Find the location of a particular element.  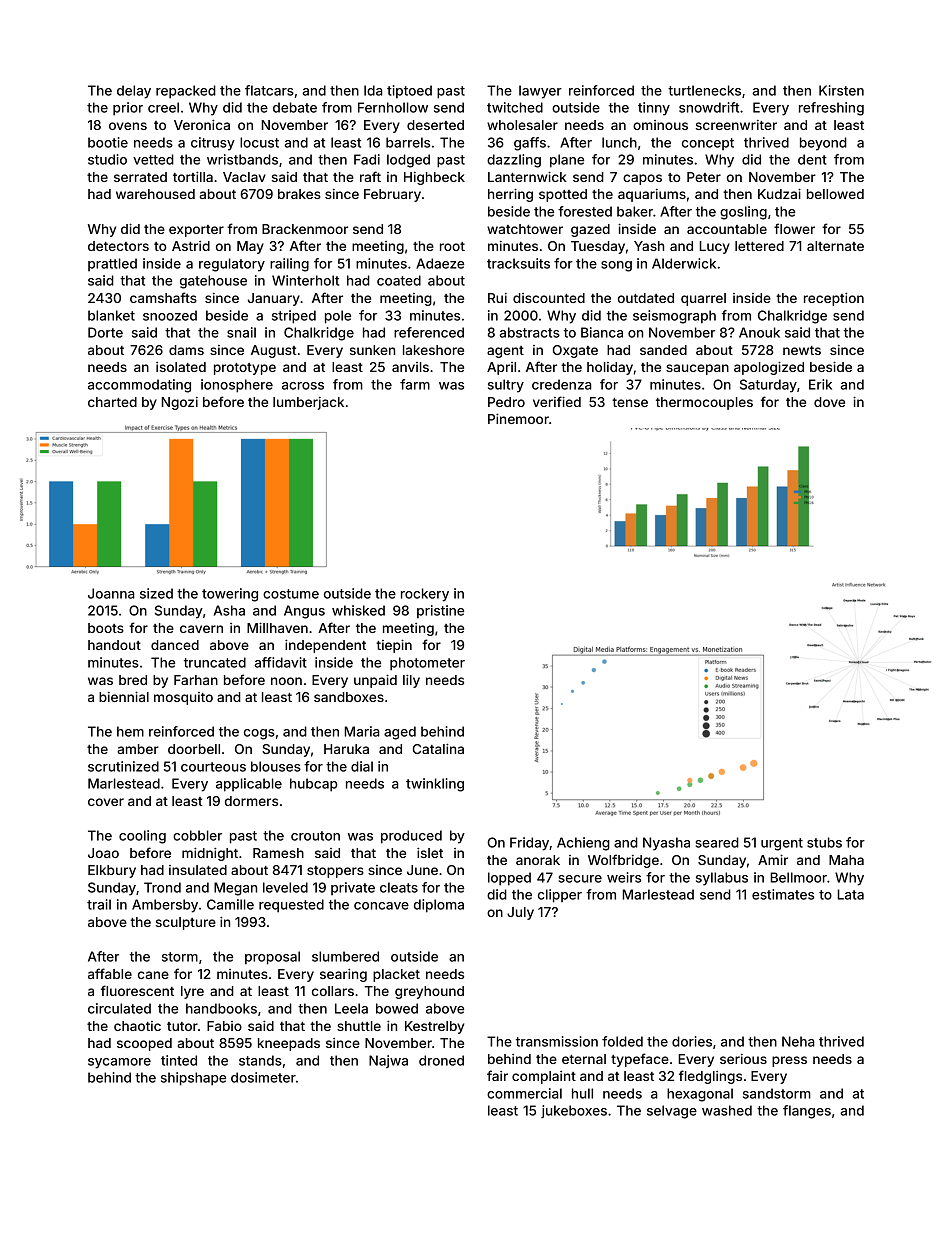

Achieng is located at coordinates (583, 844).
